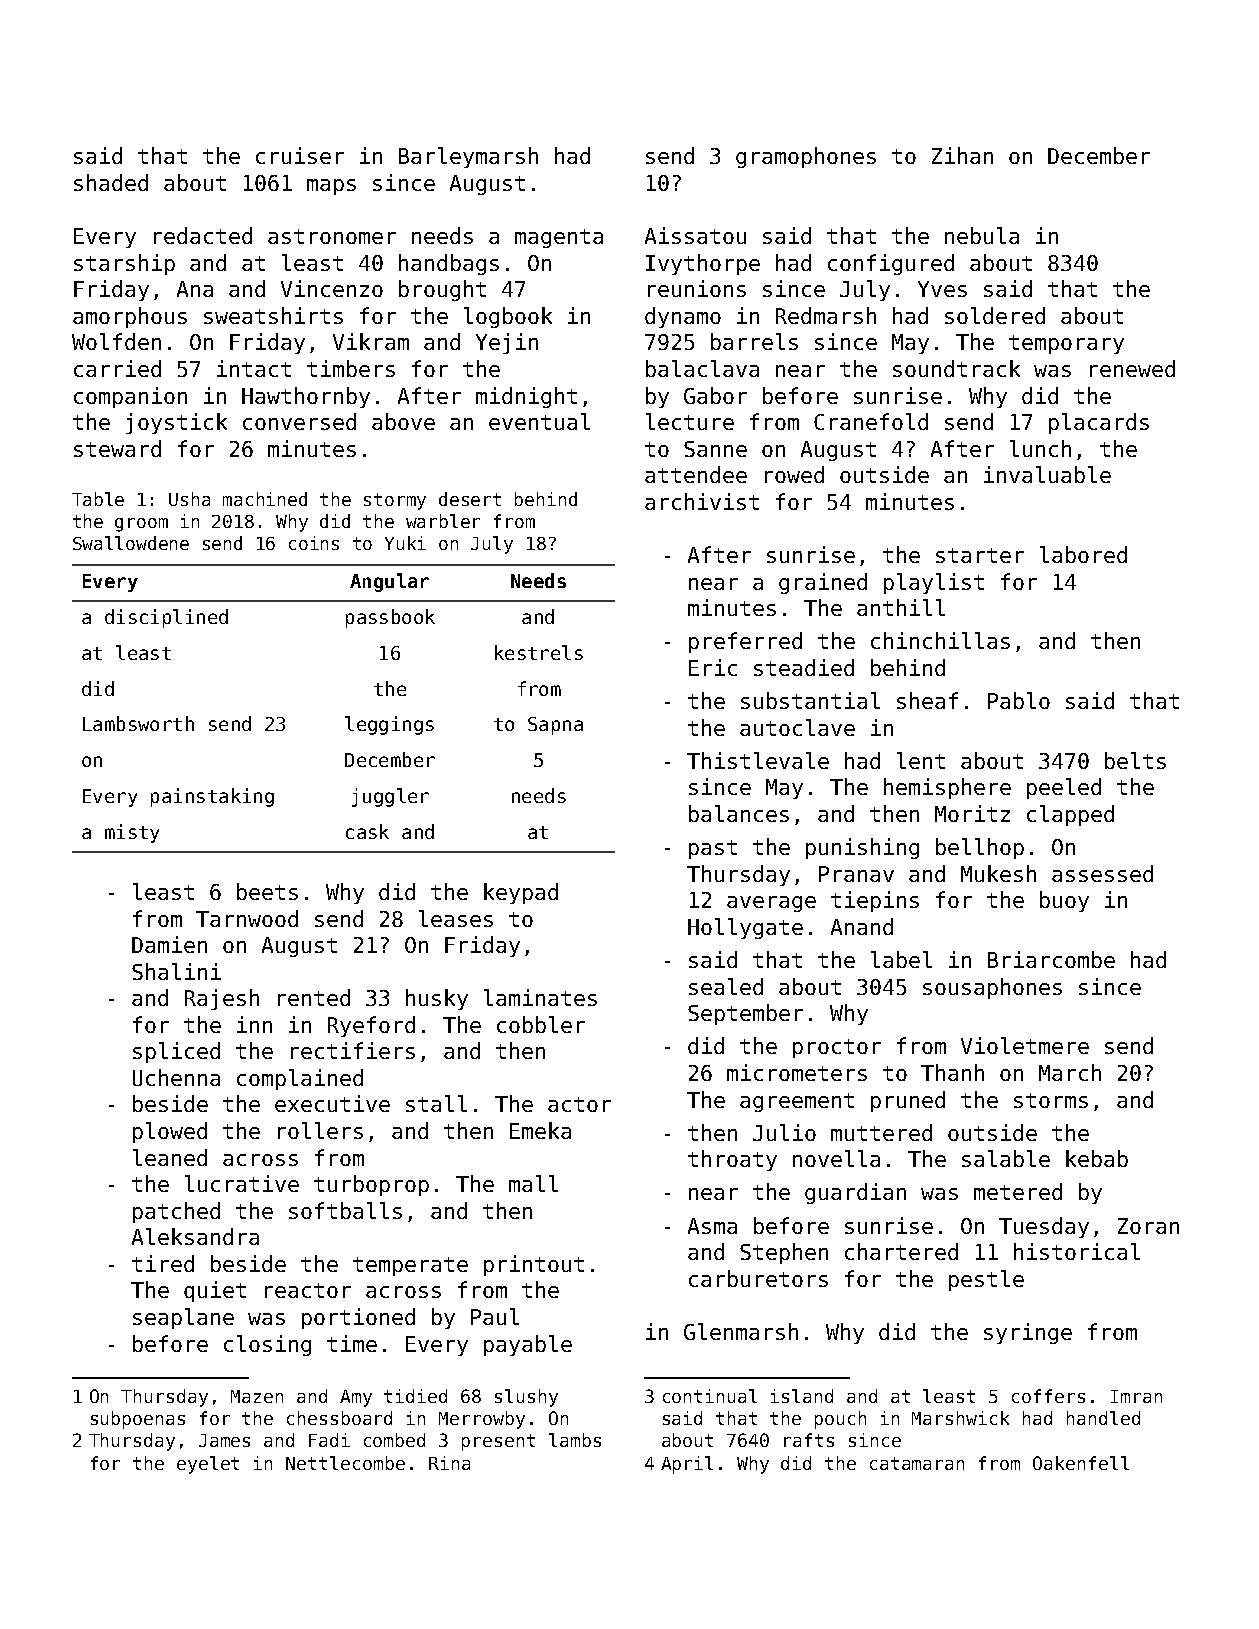 This page has height=1629, width=1259. Describe the element at coordinates (982, 235) in the page. I see `nebula` at that location.
